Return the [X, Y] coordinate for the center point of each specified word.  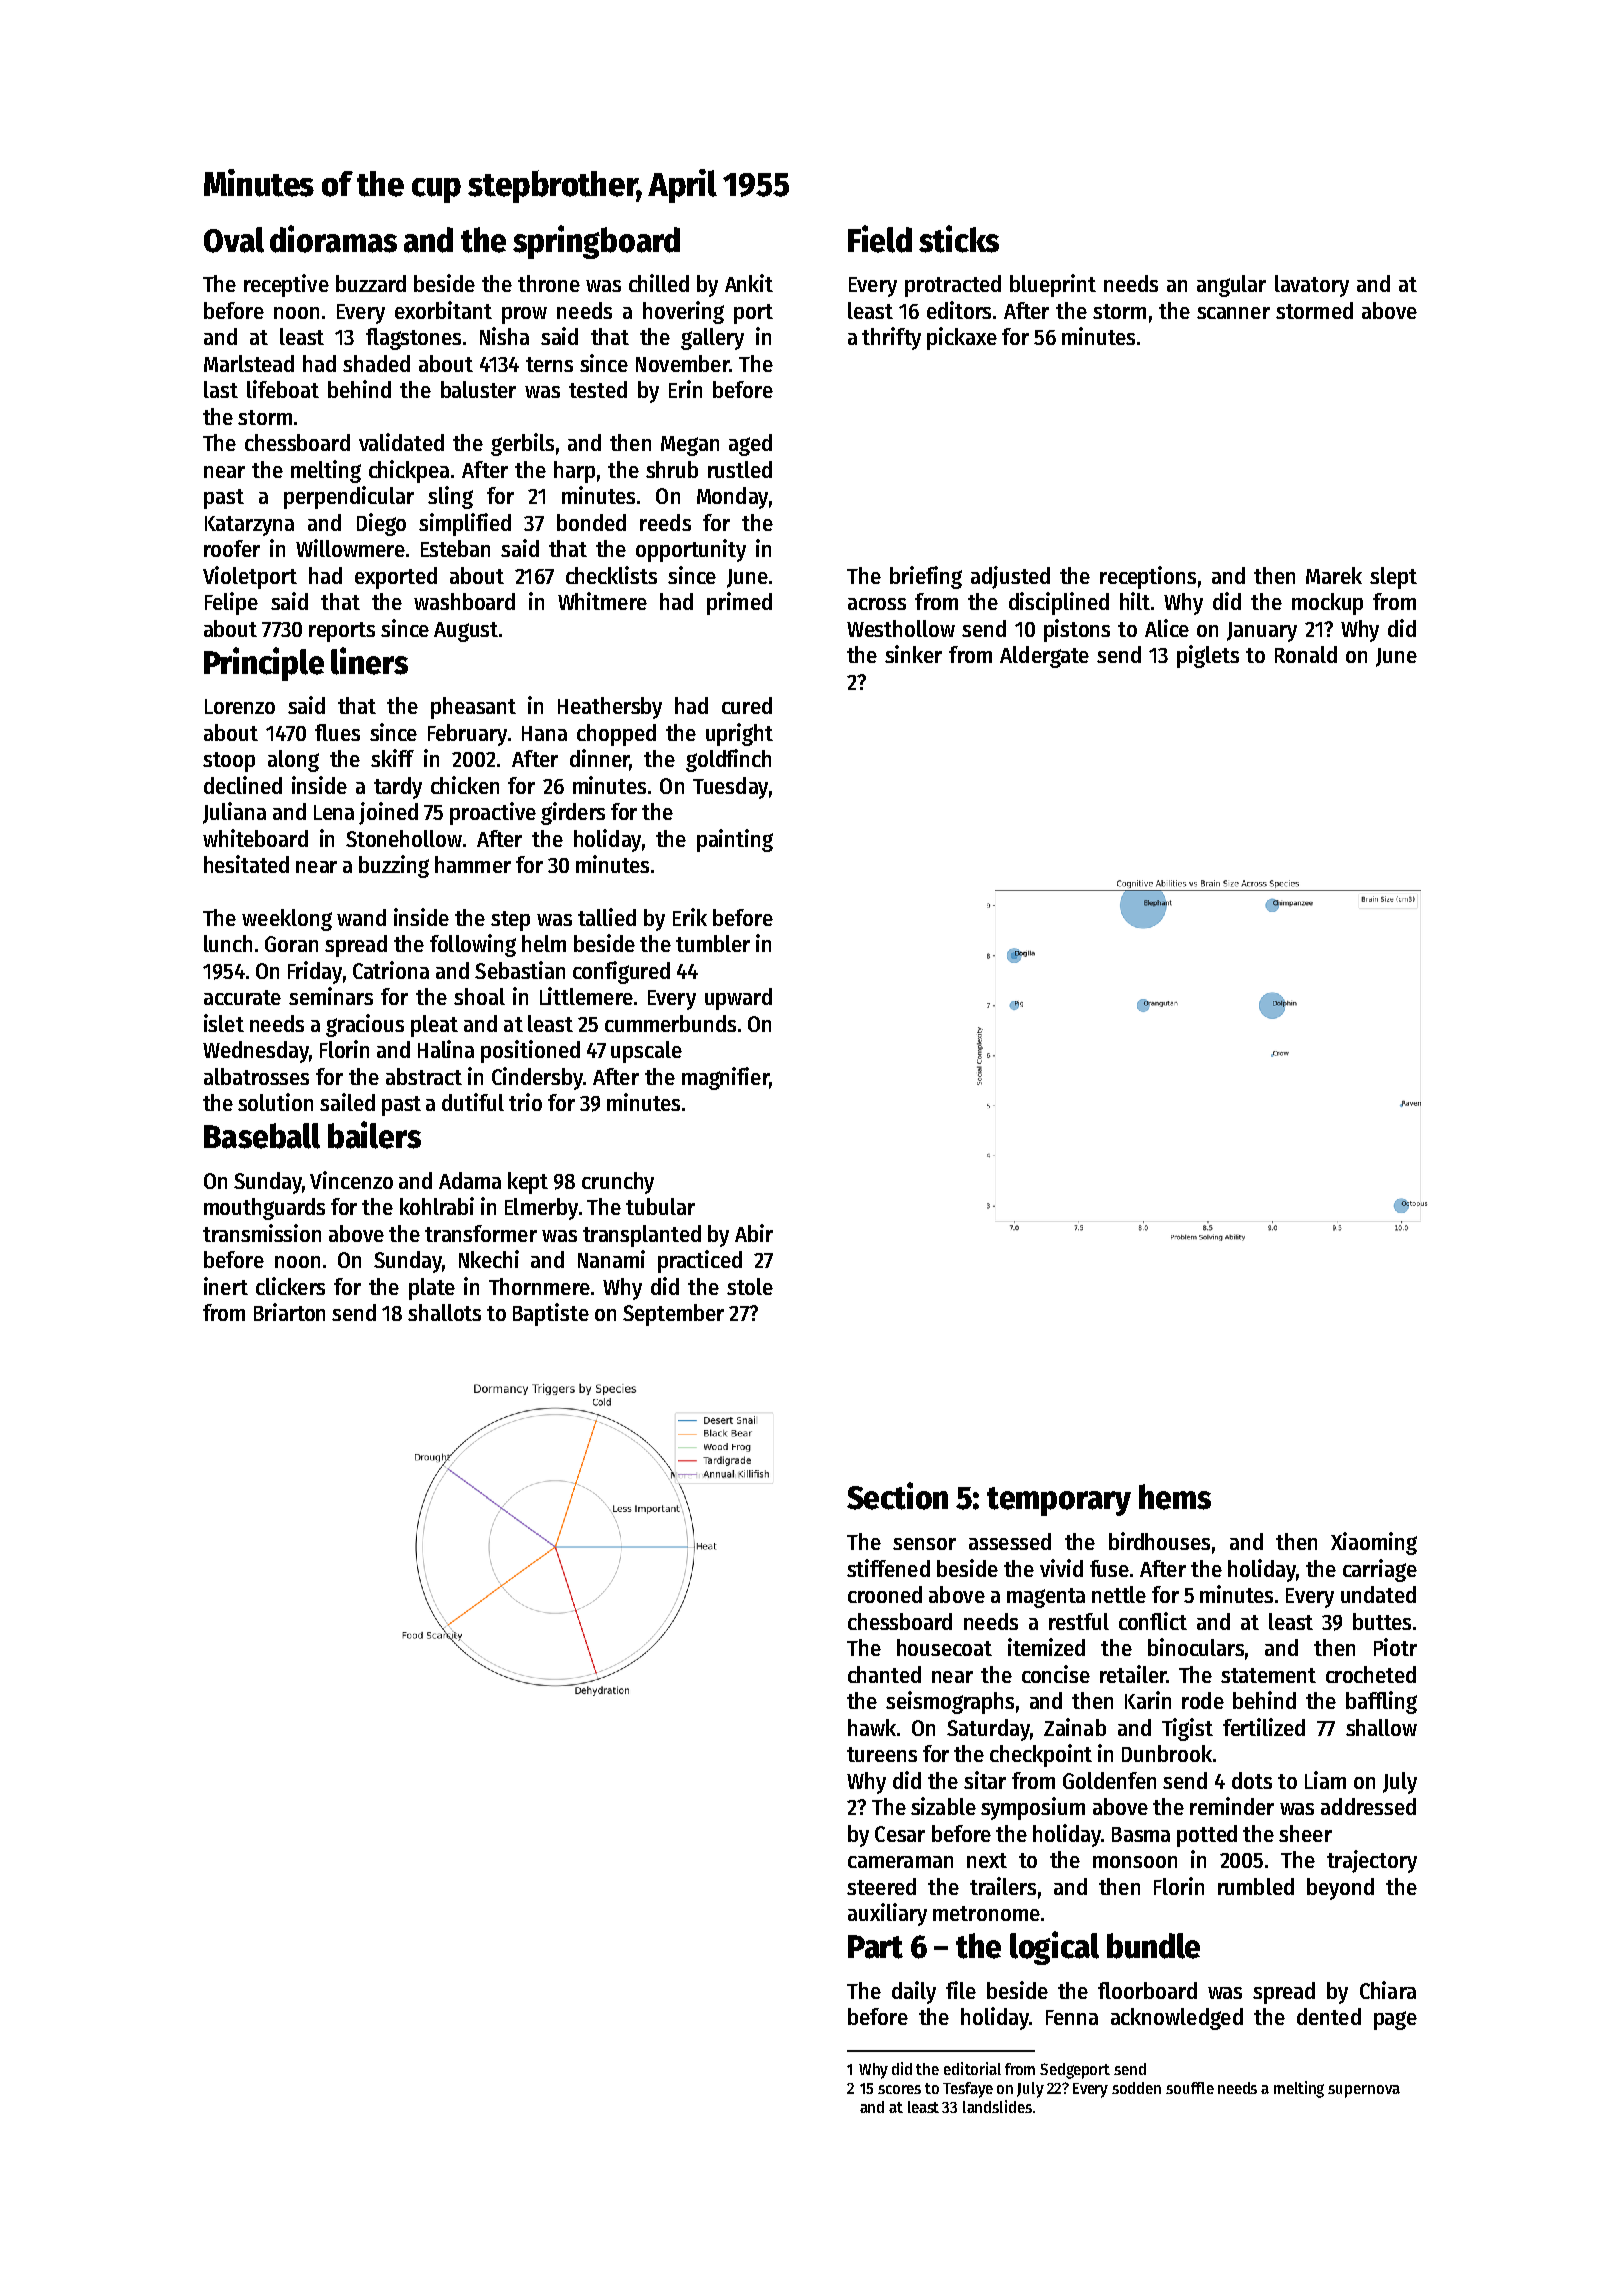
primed [739, 603]
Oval [234, 240]
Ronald [1306, 654]
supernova [1364, 2091]
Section [897, 1496]
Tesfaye [968, 2090]
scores [899, 2089]
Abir [754, 1233]
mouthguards [264, 1209]
